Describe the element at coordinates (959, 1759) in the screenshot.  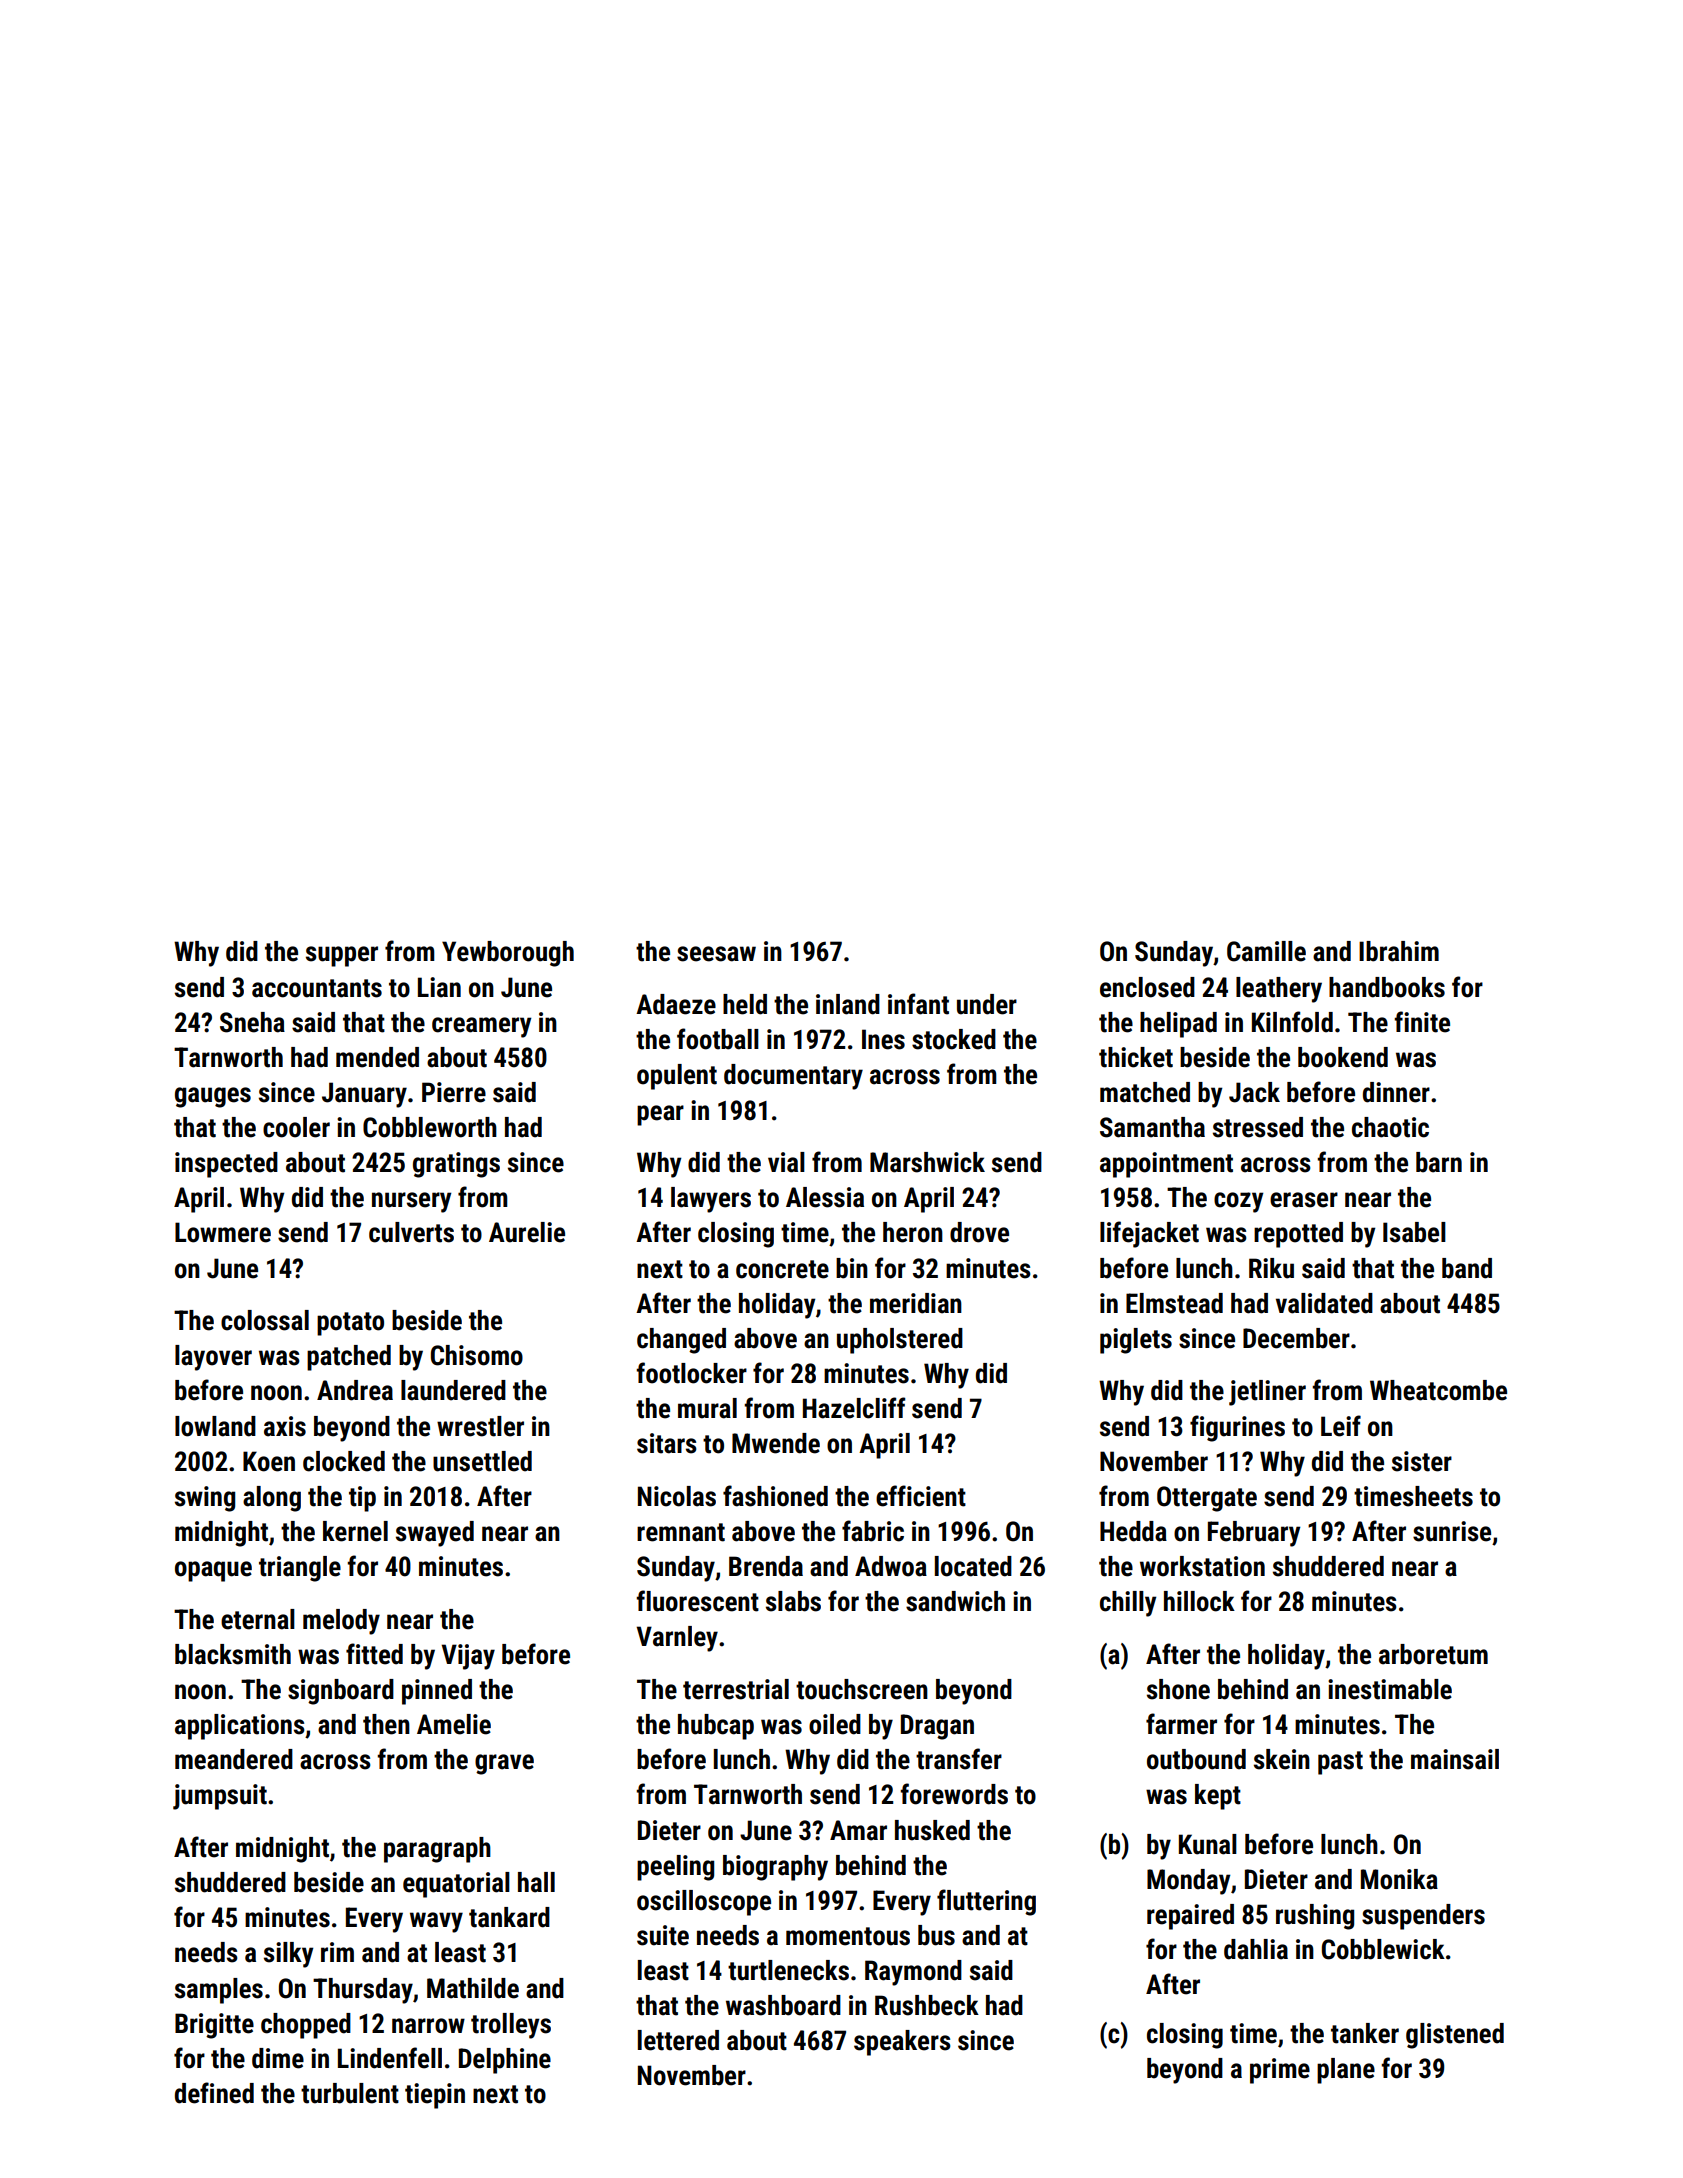
I see `transfer` at that location.
